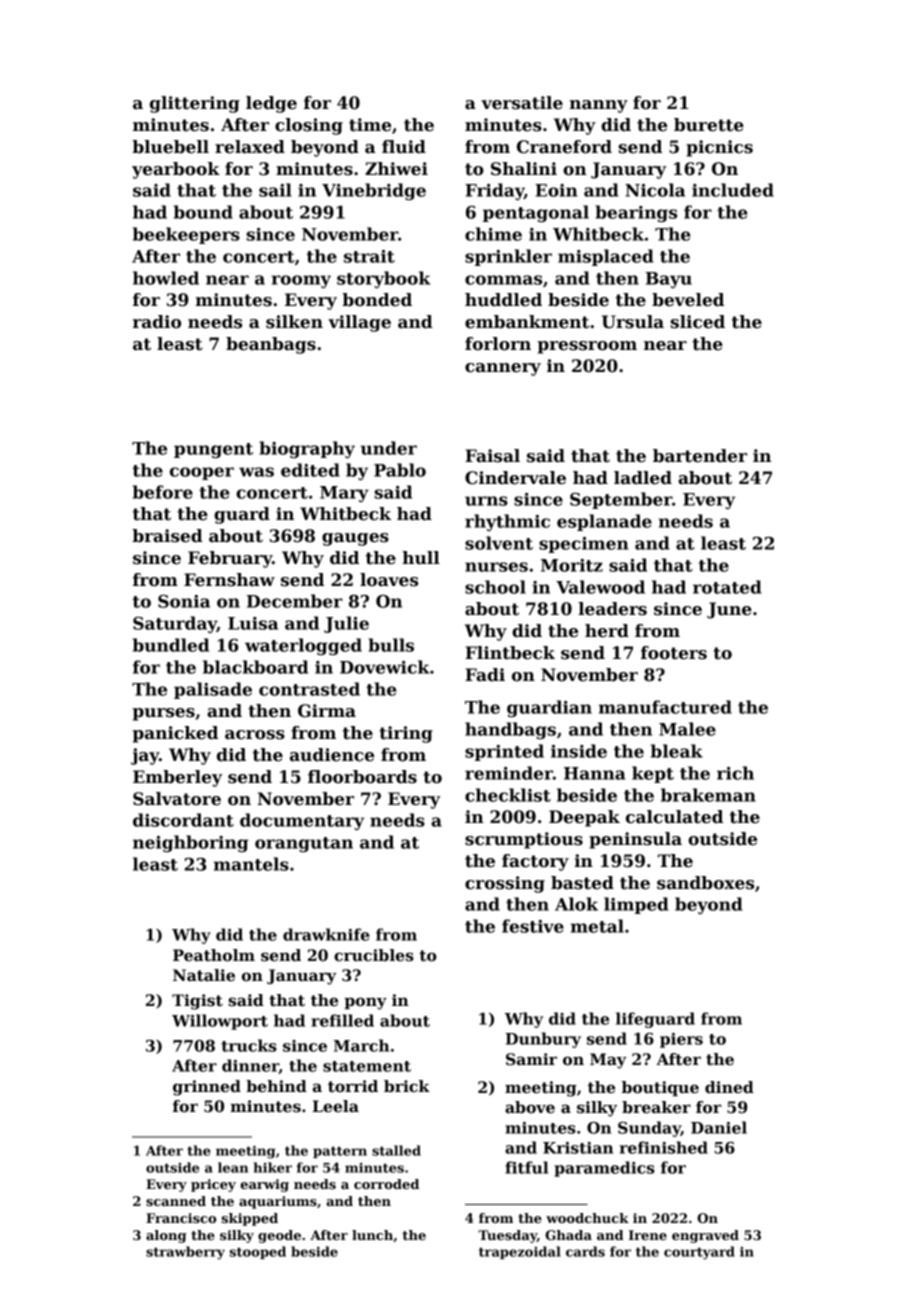 This document has height=1316, width=908. I want to click on bartender, so click(700, 456).
